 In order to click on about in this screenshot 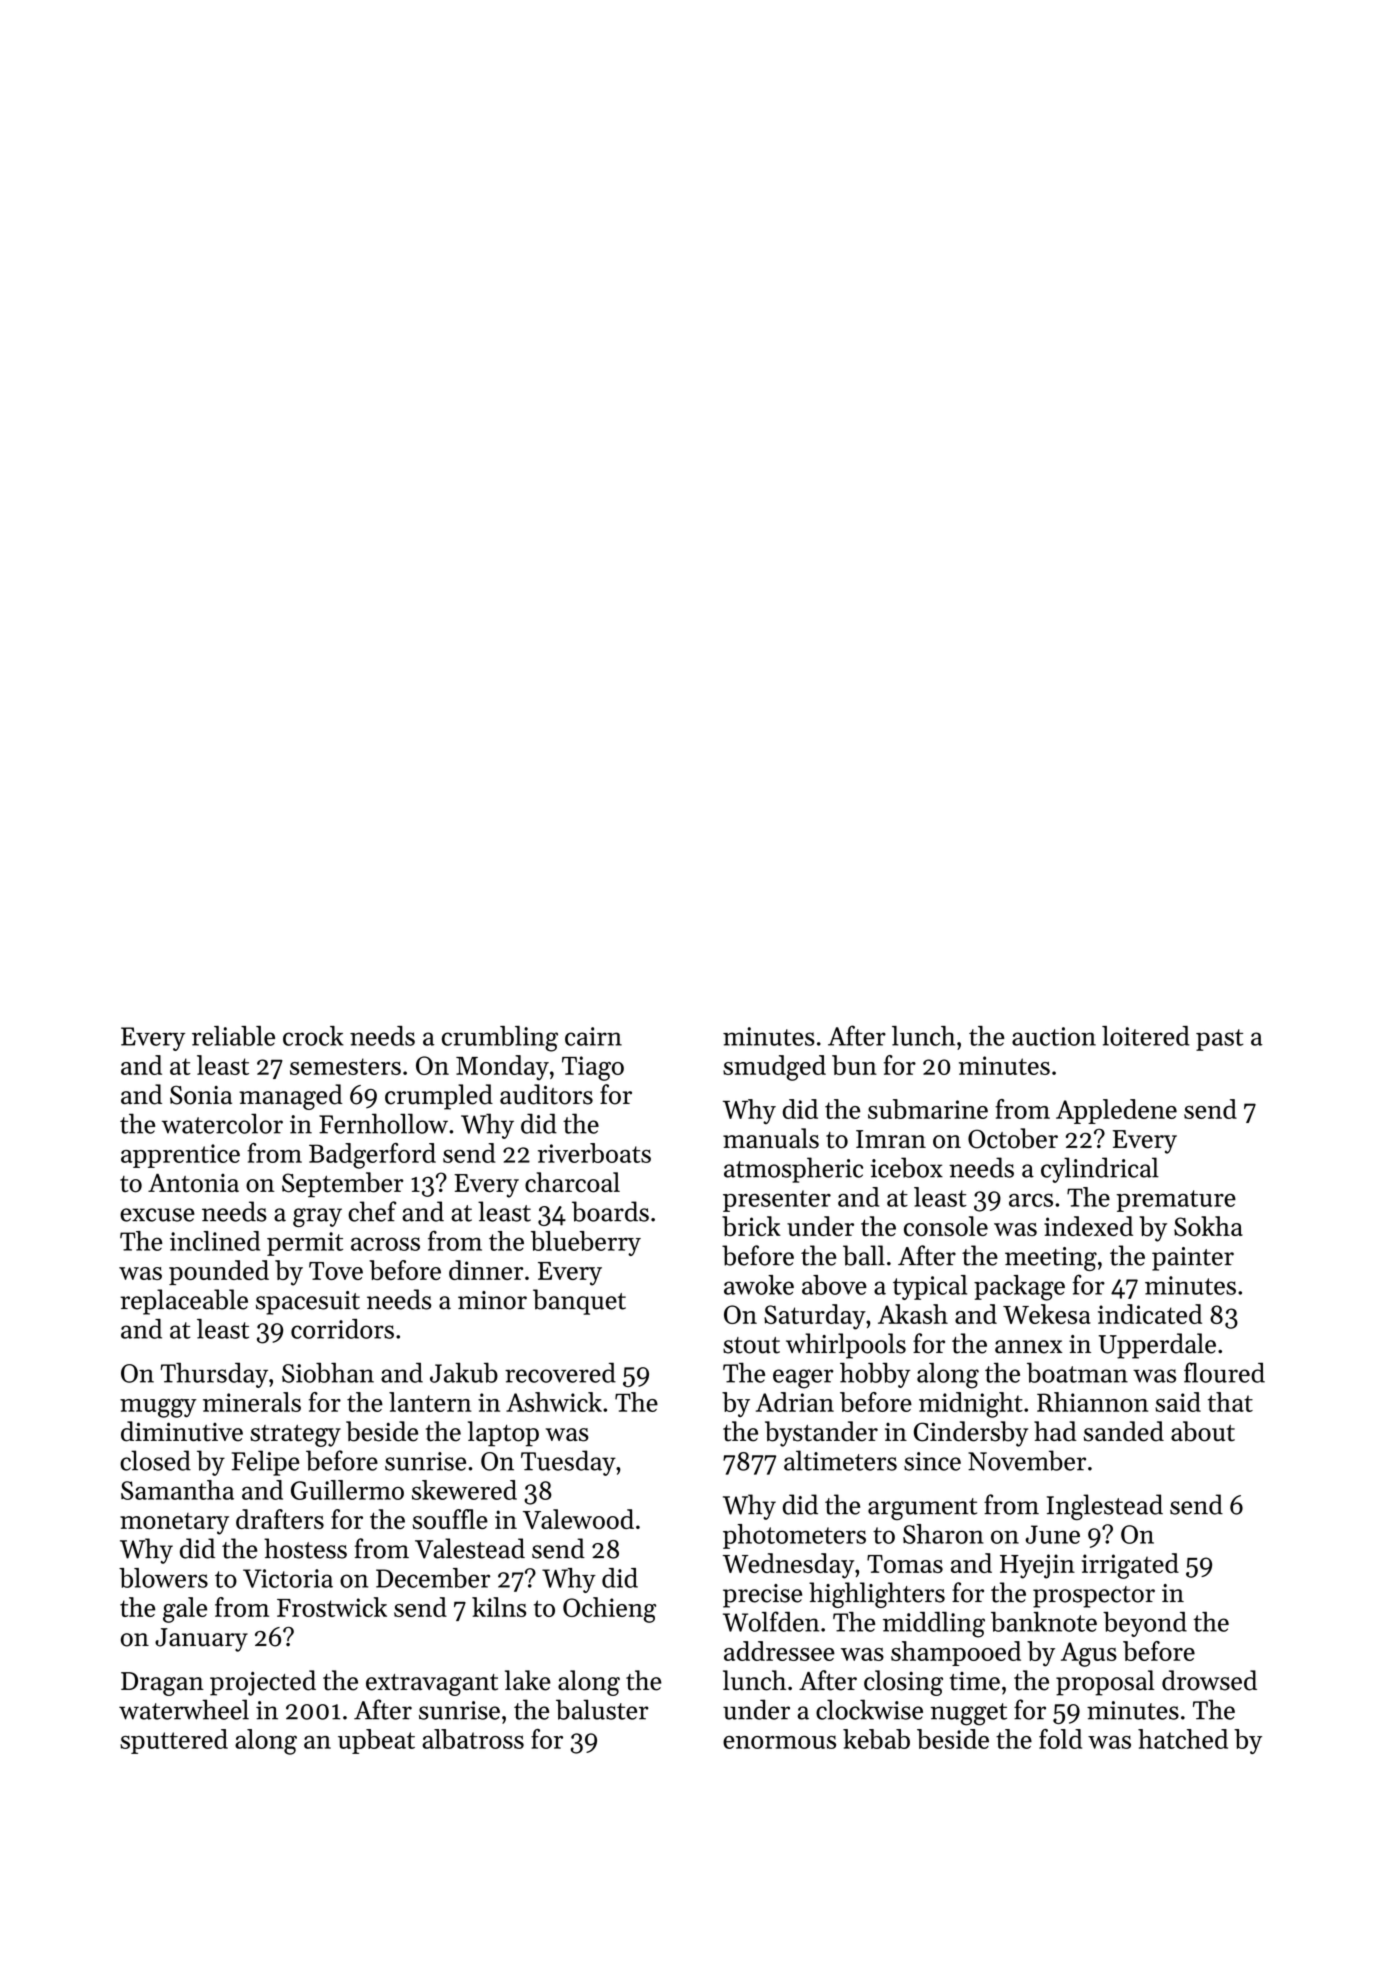, I will do `click(1203, 1431)`.
